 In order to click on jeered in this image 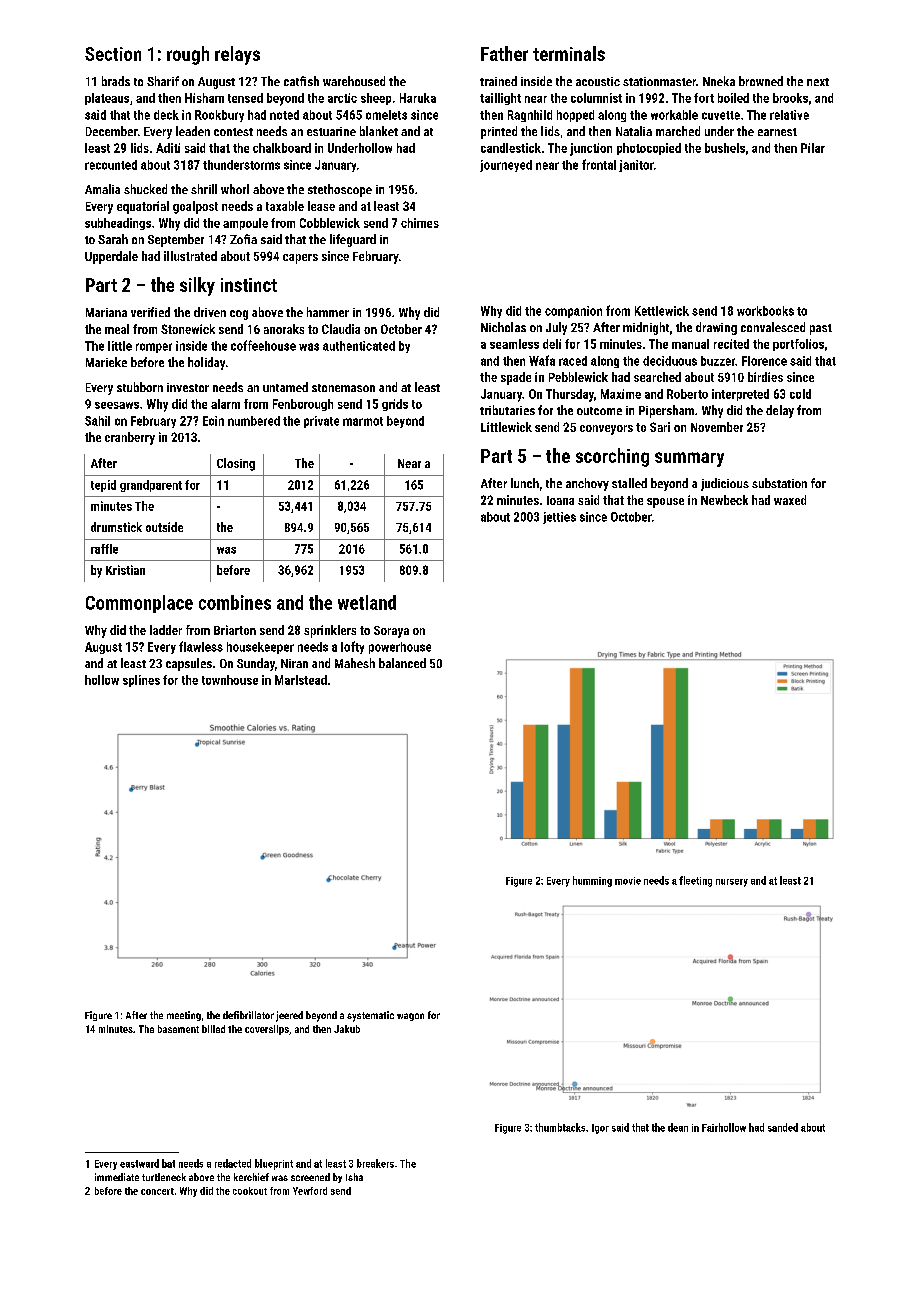, I will do `click(289, 1016)`.
